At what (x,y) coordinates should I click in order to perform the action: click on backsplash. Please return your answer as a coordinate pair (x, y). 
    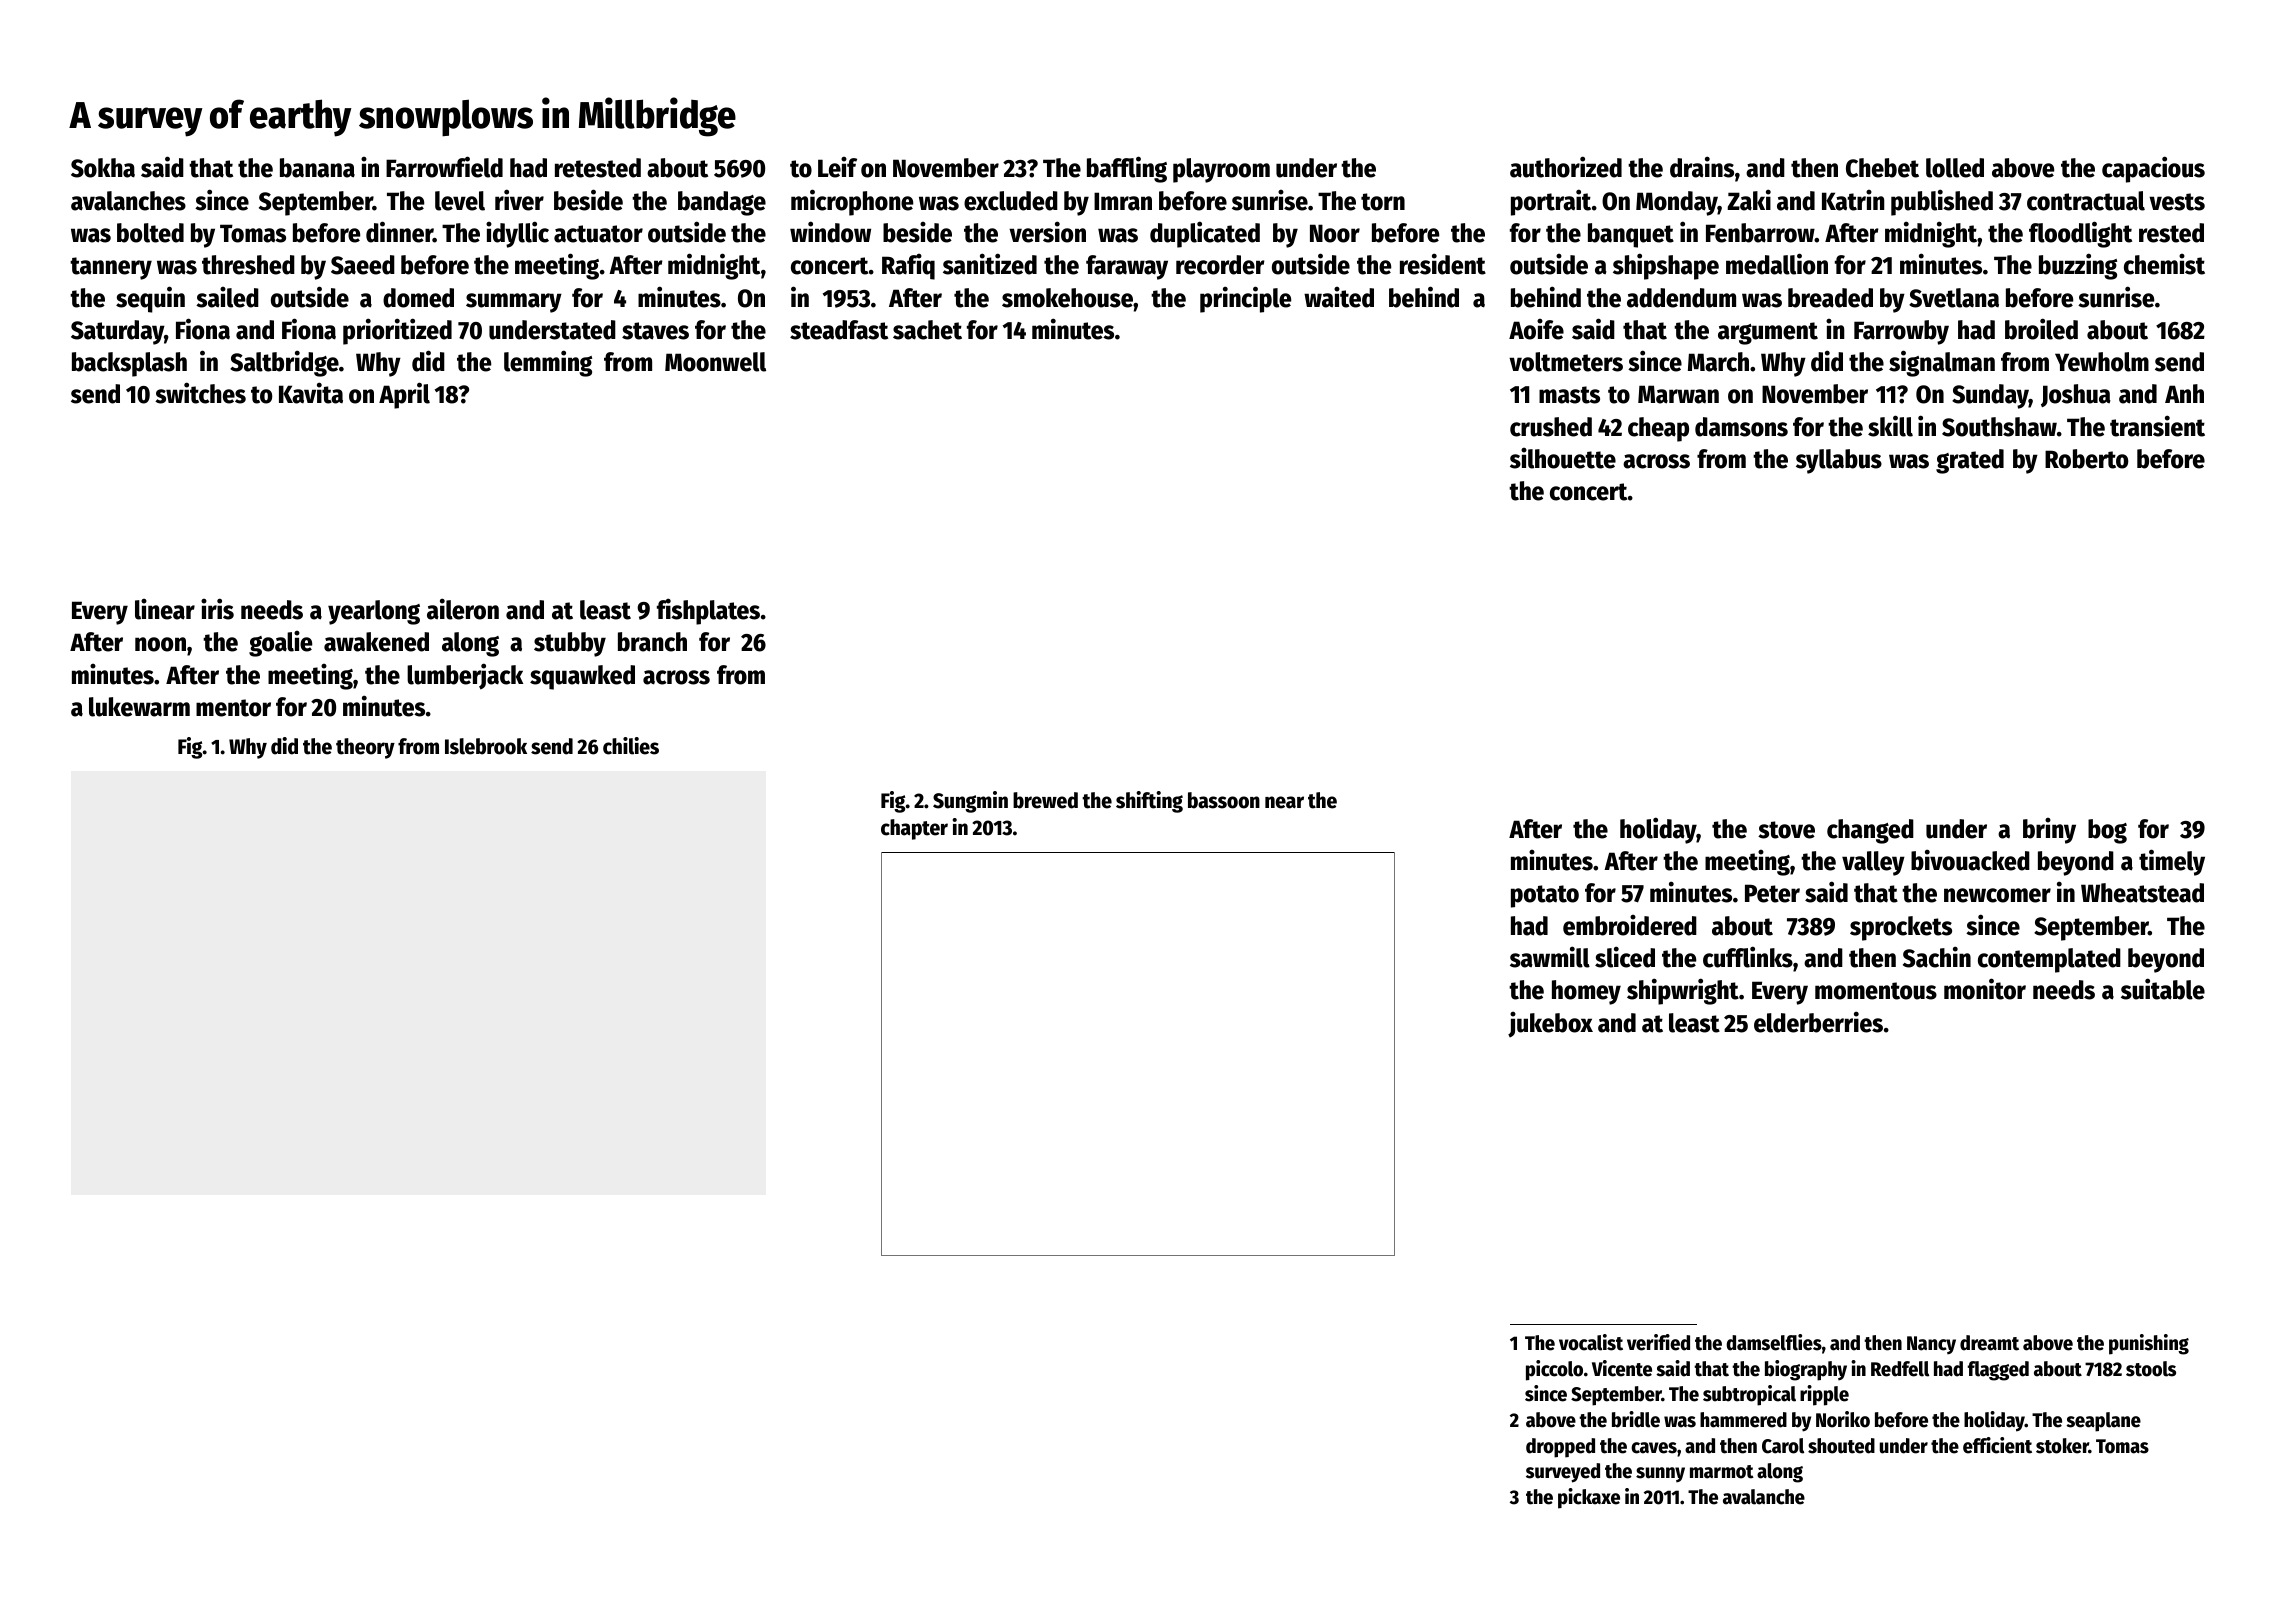
    Looking at the image, I should click on (129, 364).
